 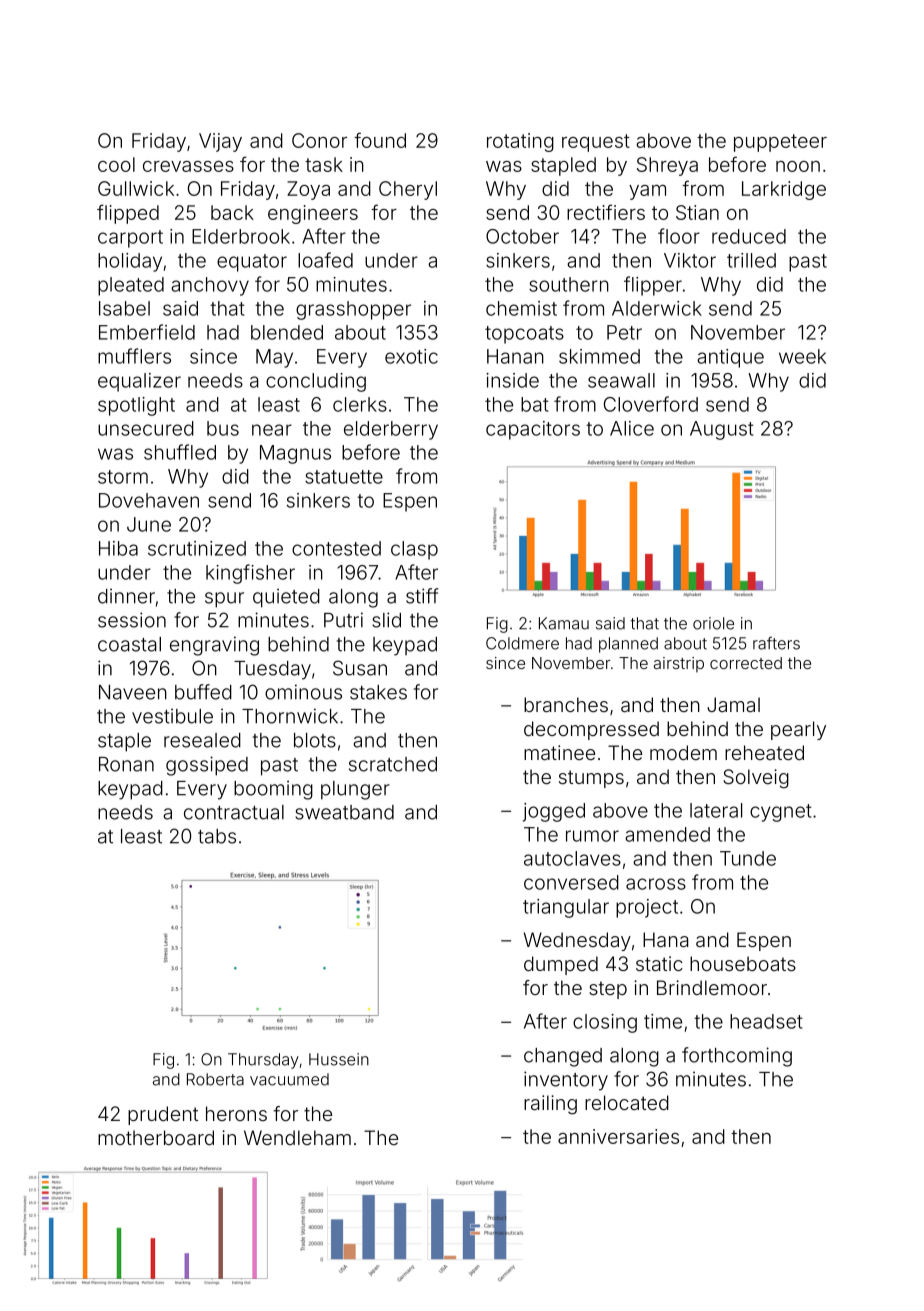 What do you see at coordinates (566, 908) in the image?
I see `triangular` at bounding box center [566, 908].
